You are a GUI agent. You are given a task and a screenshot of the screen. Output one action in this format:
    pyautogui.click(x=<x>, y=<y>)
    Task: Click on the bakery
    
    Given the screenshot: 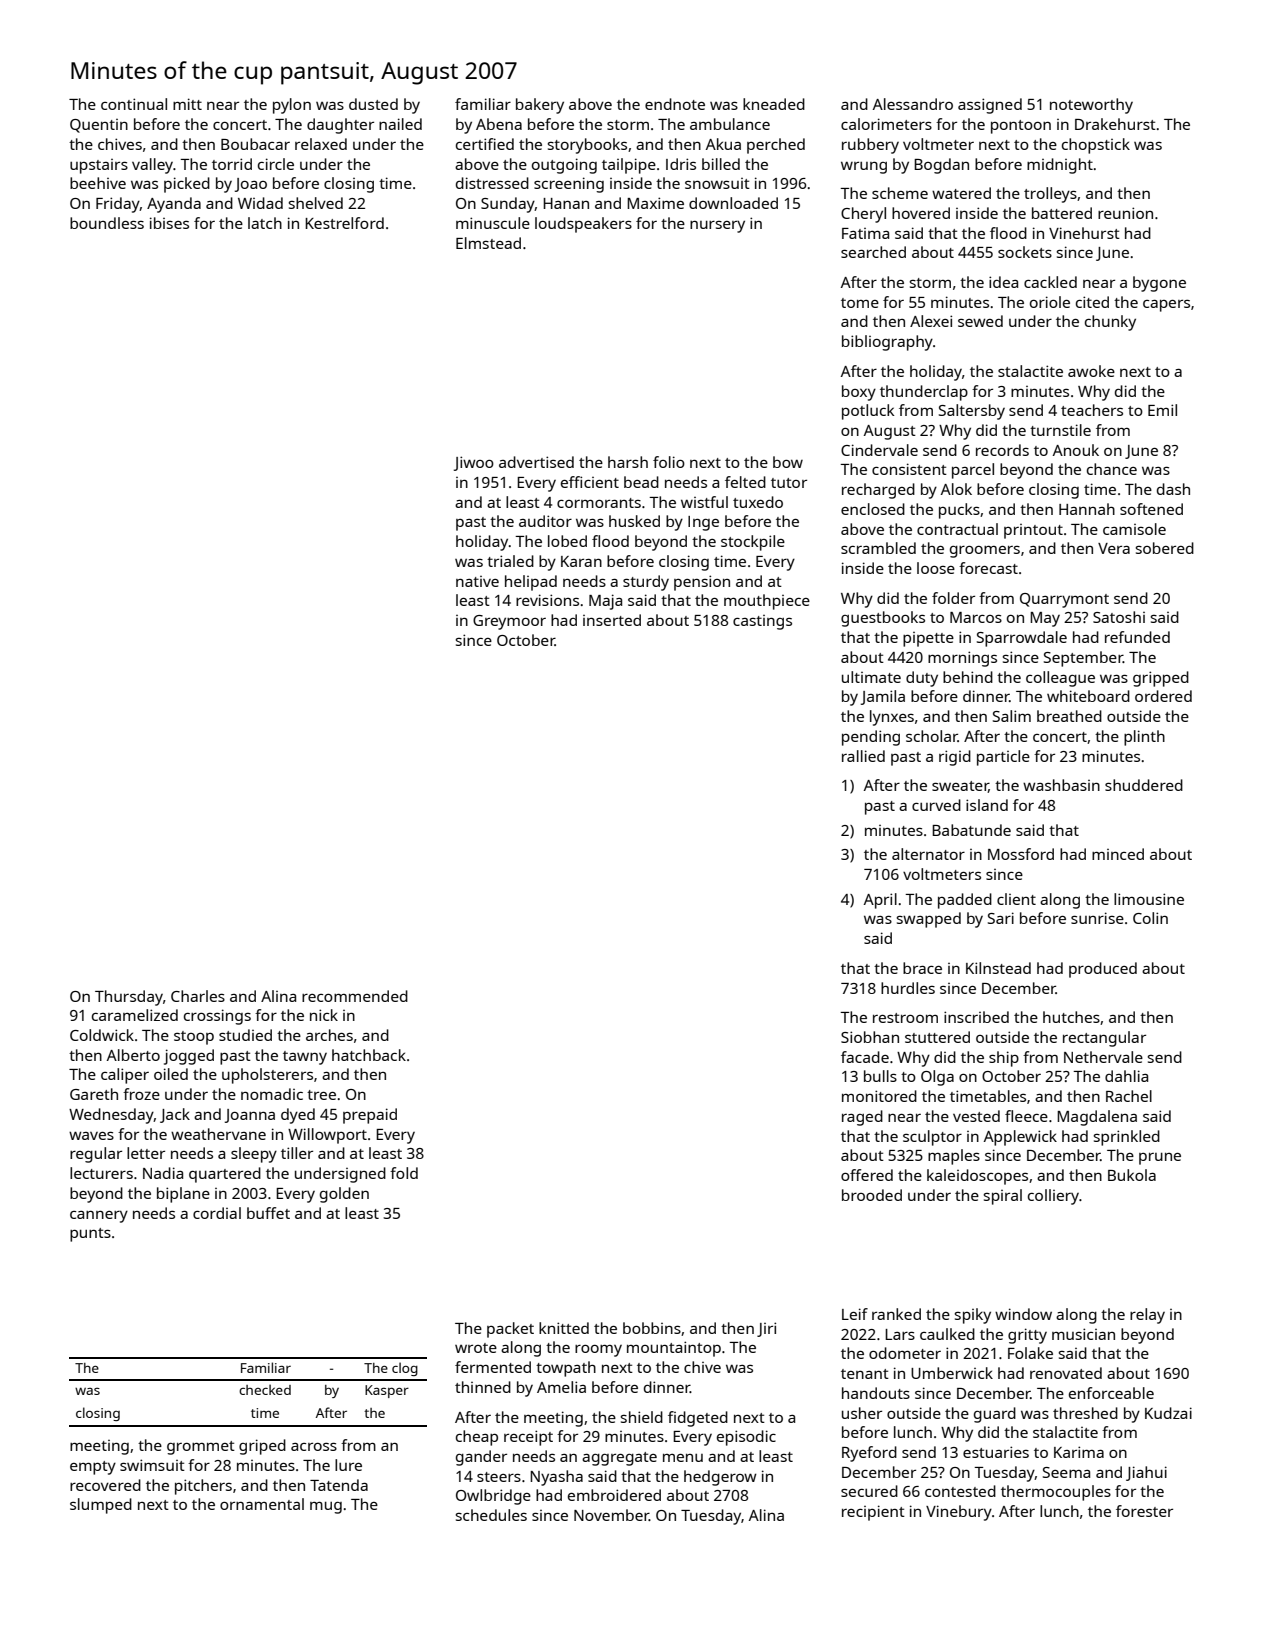 What is the action you would take?
    pyautogui.click(x=540, y=106)
